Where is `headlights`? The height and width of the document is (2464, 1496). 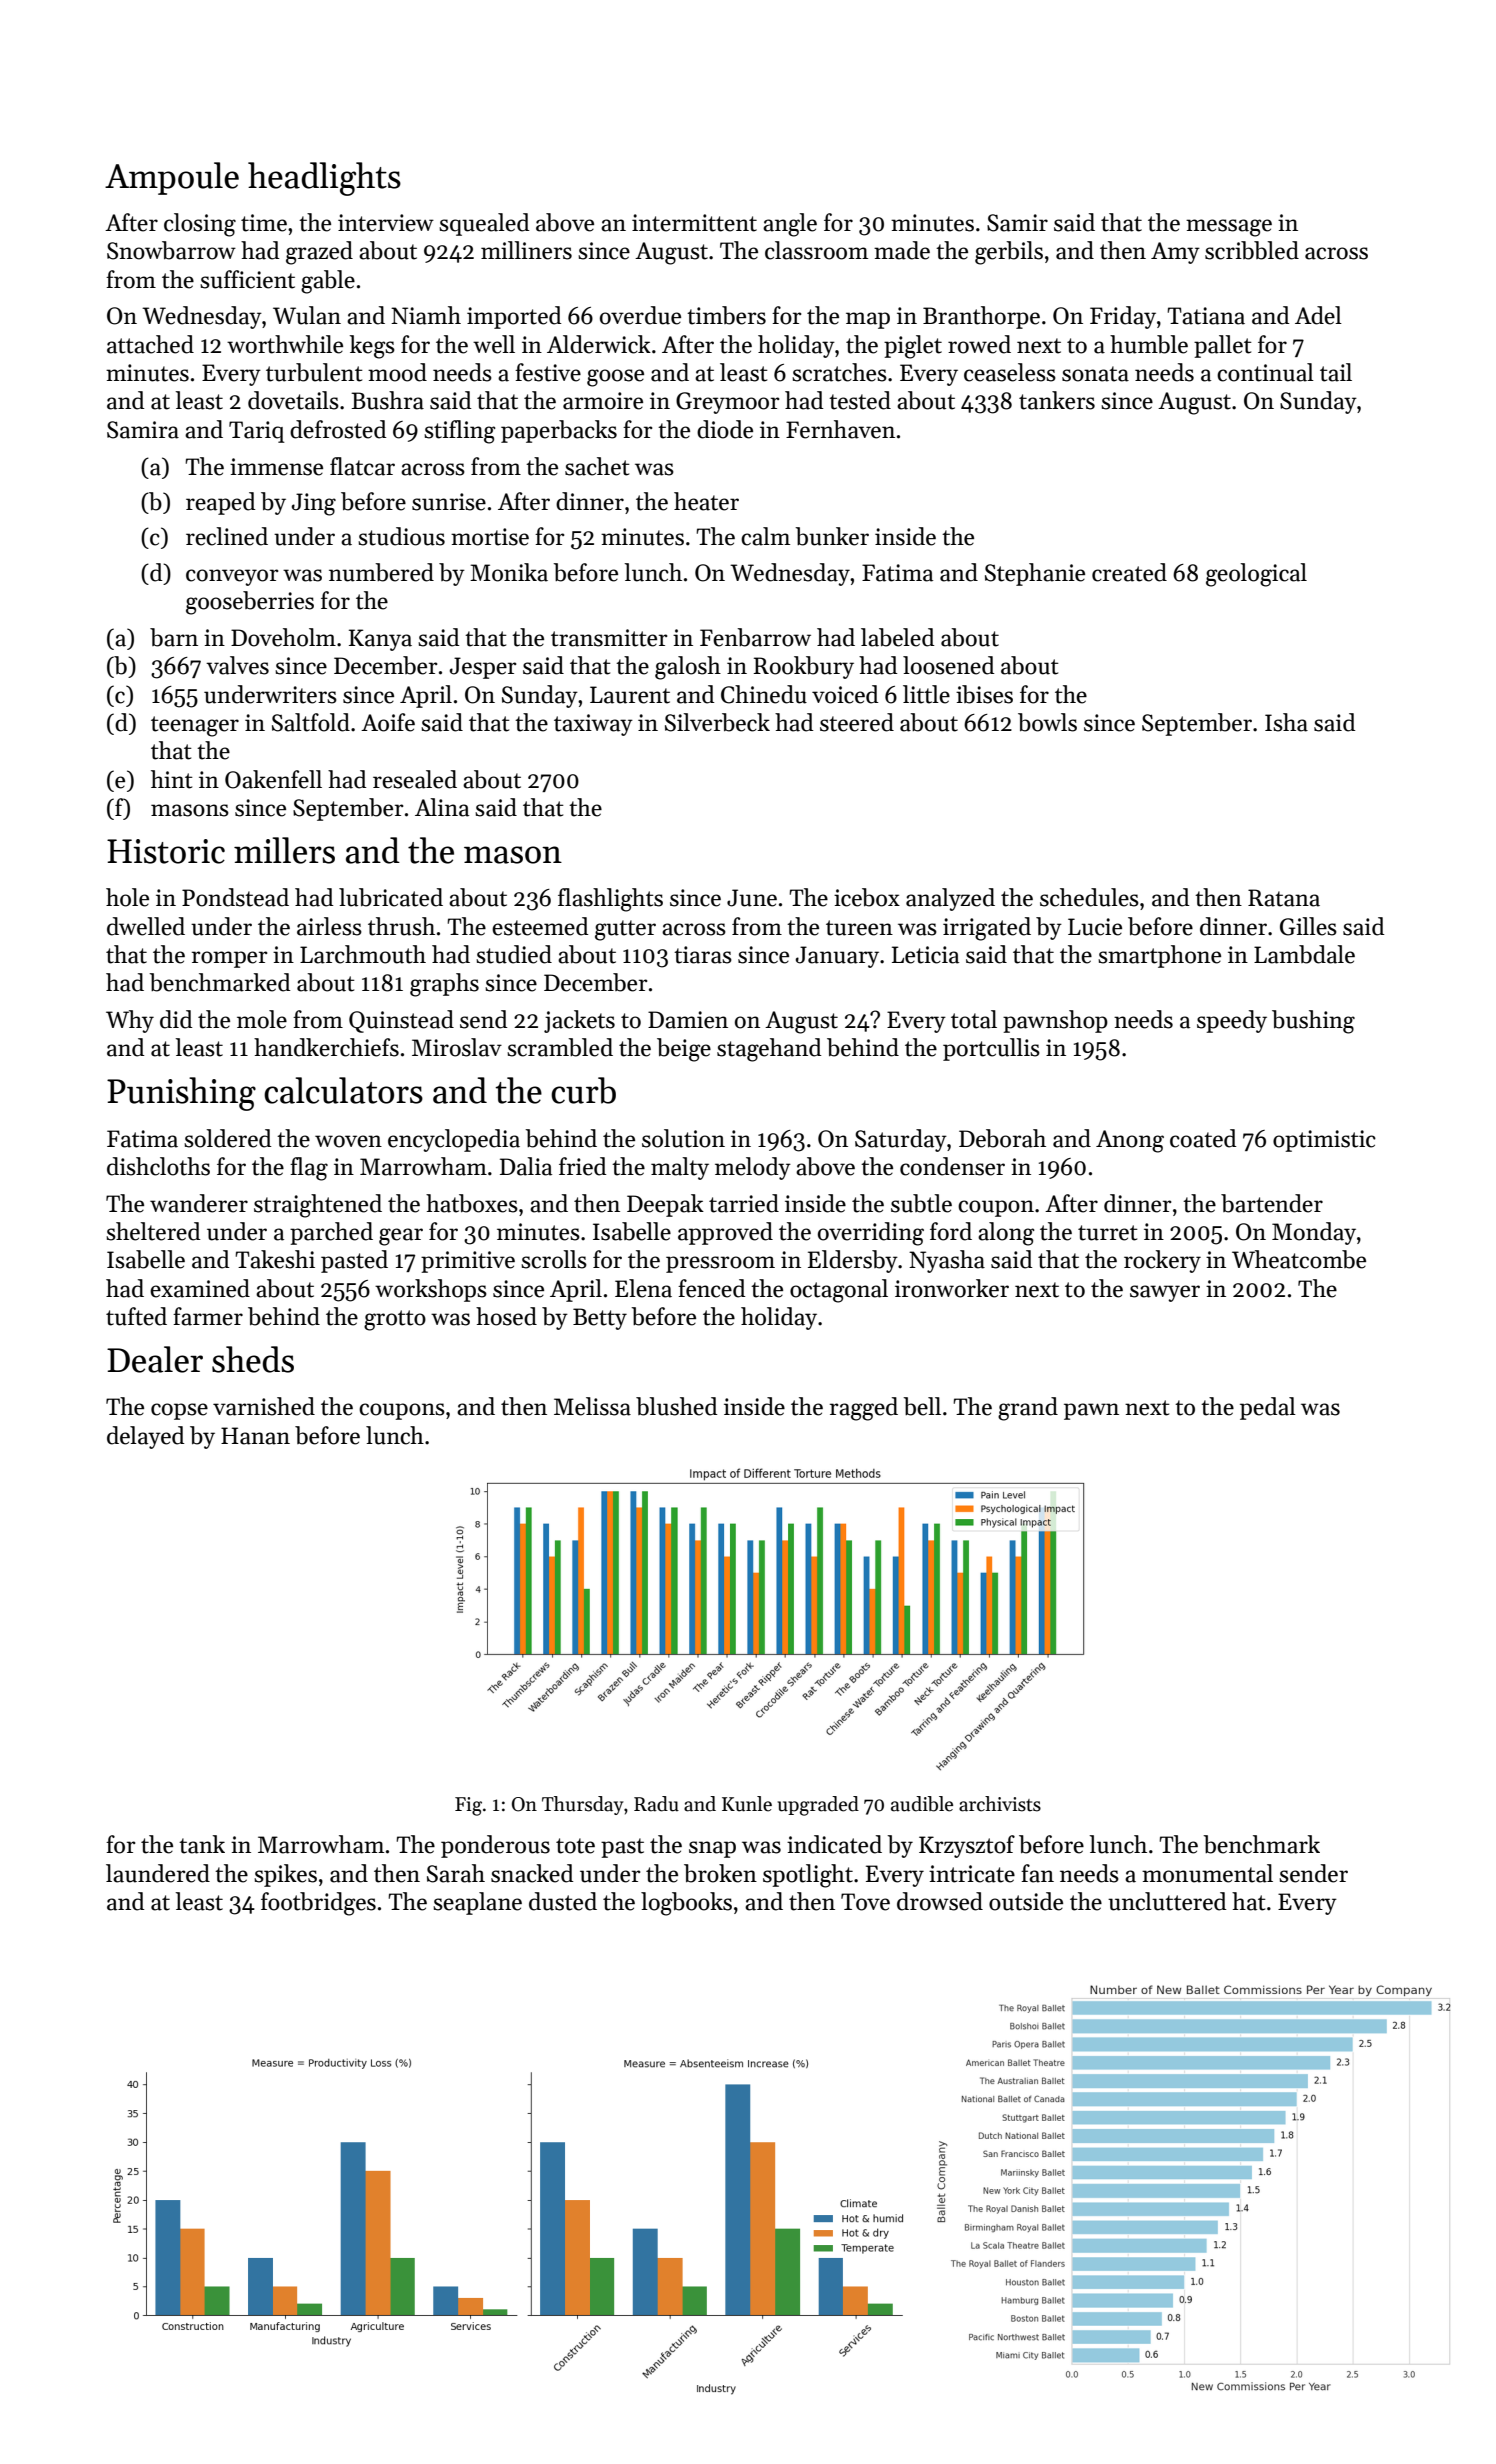 headlights is located at coordinates (324, 179).
